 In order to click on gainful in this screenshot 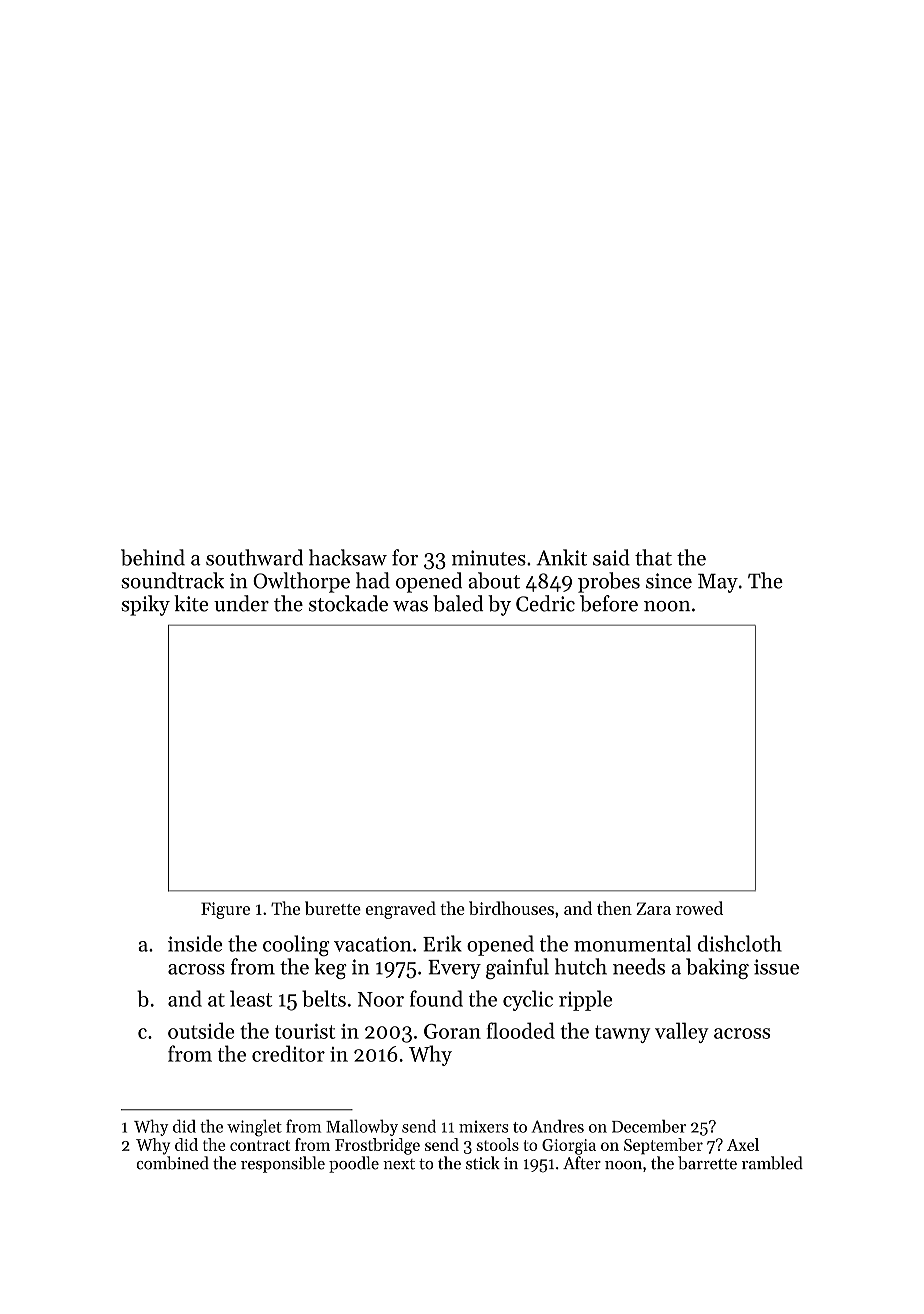, I will do `click(517, 968)`.
